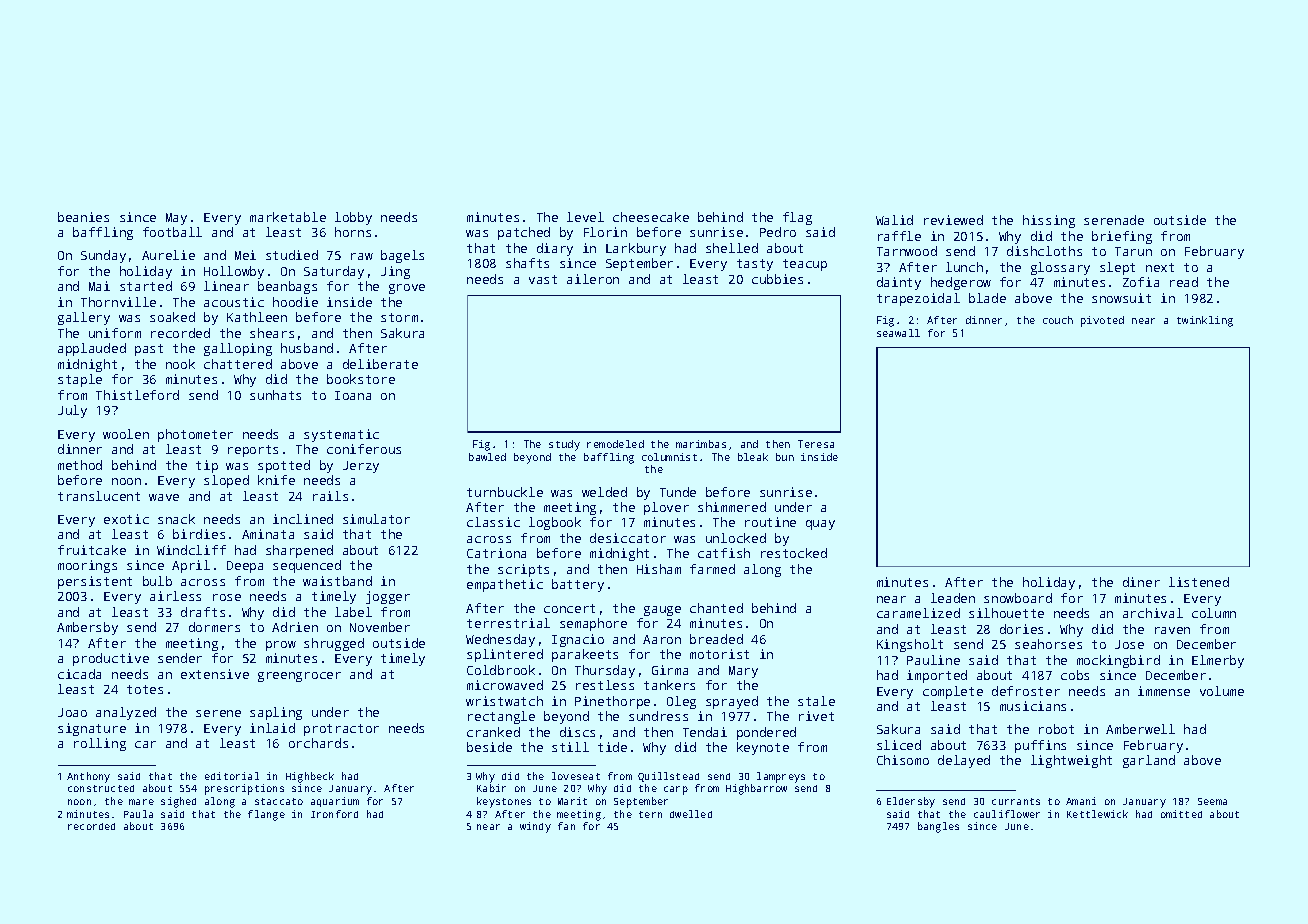  I want to click on Paula, so click(138, 814).
